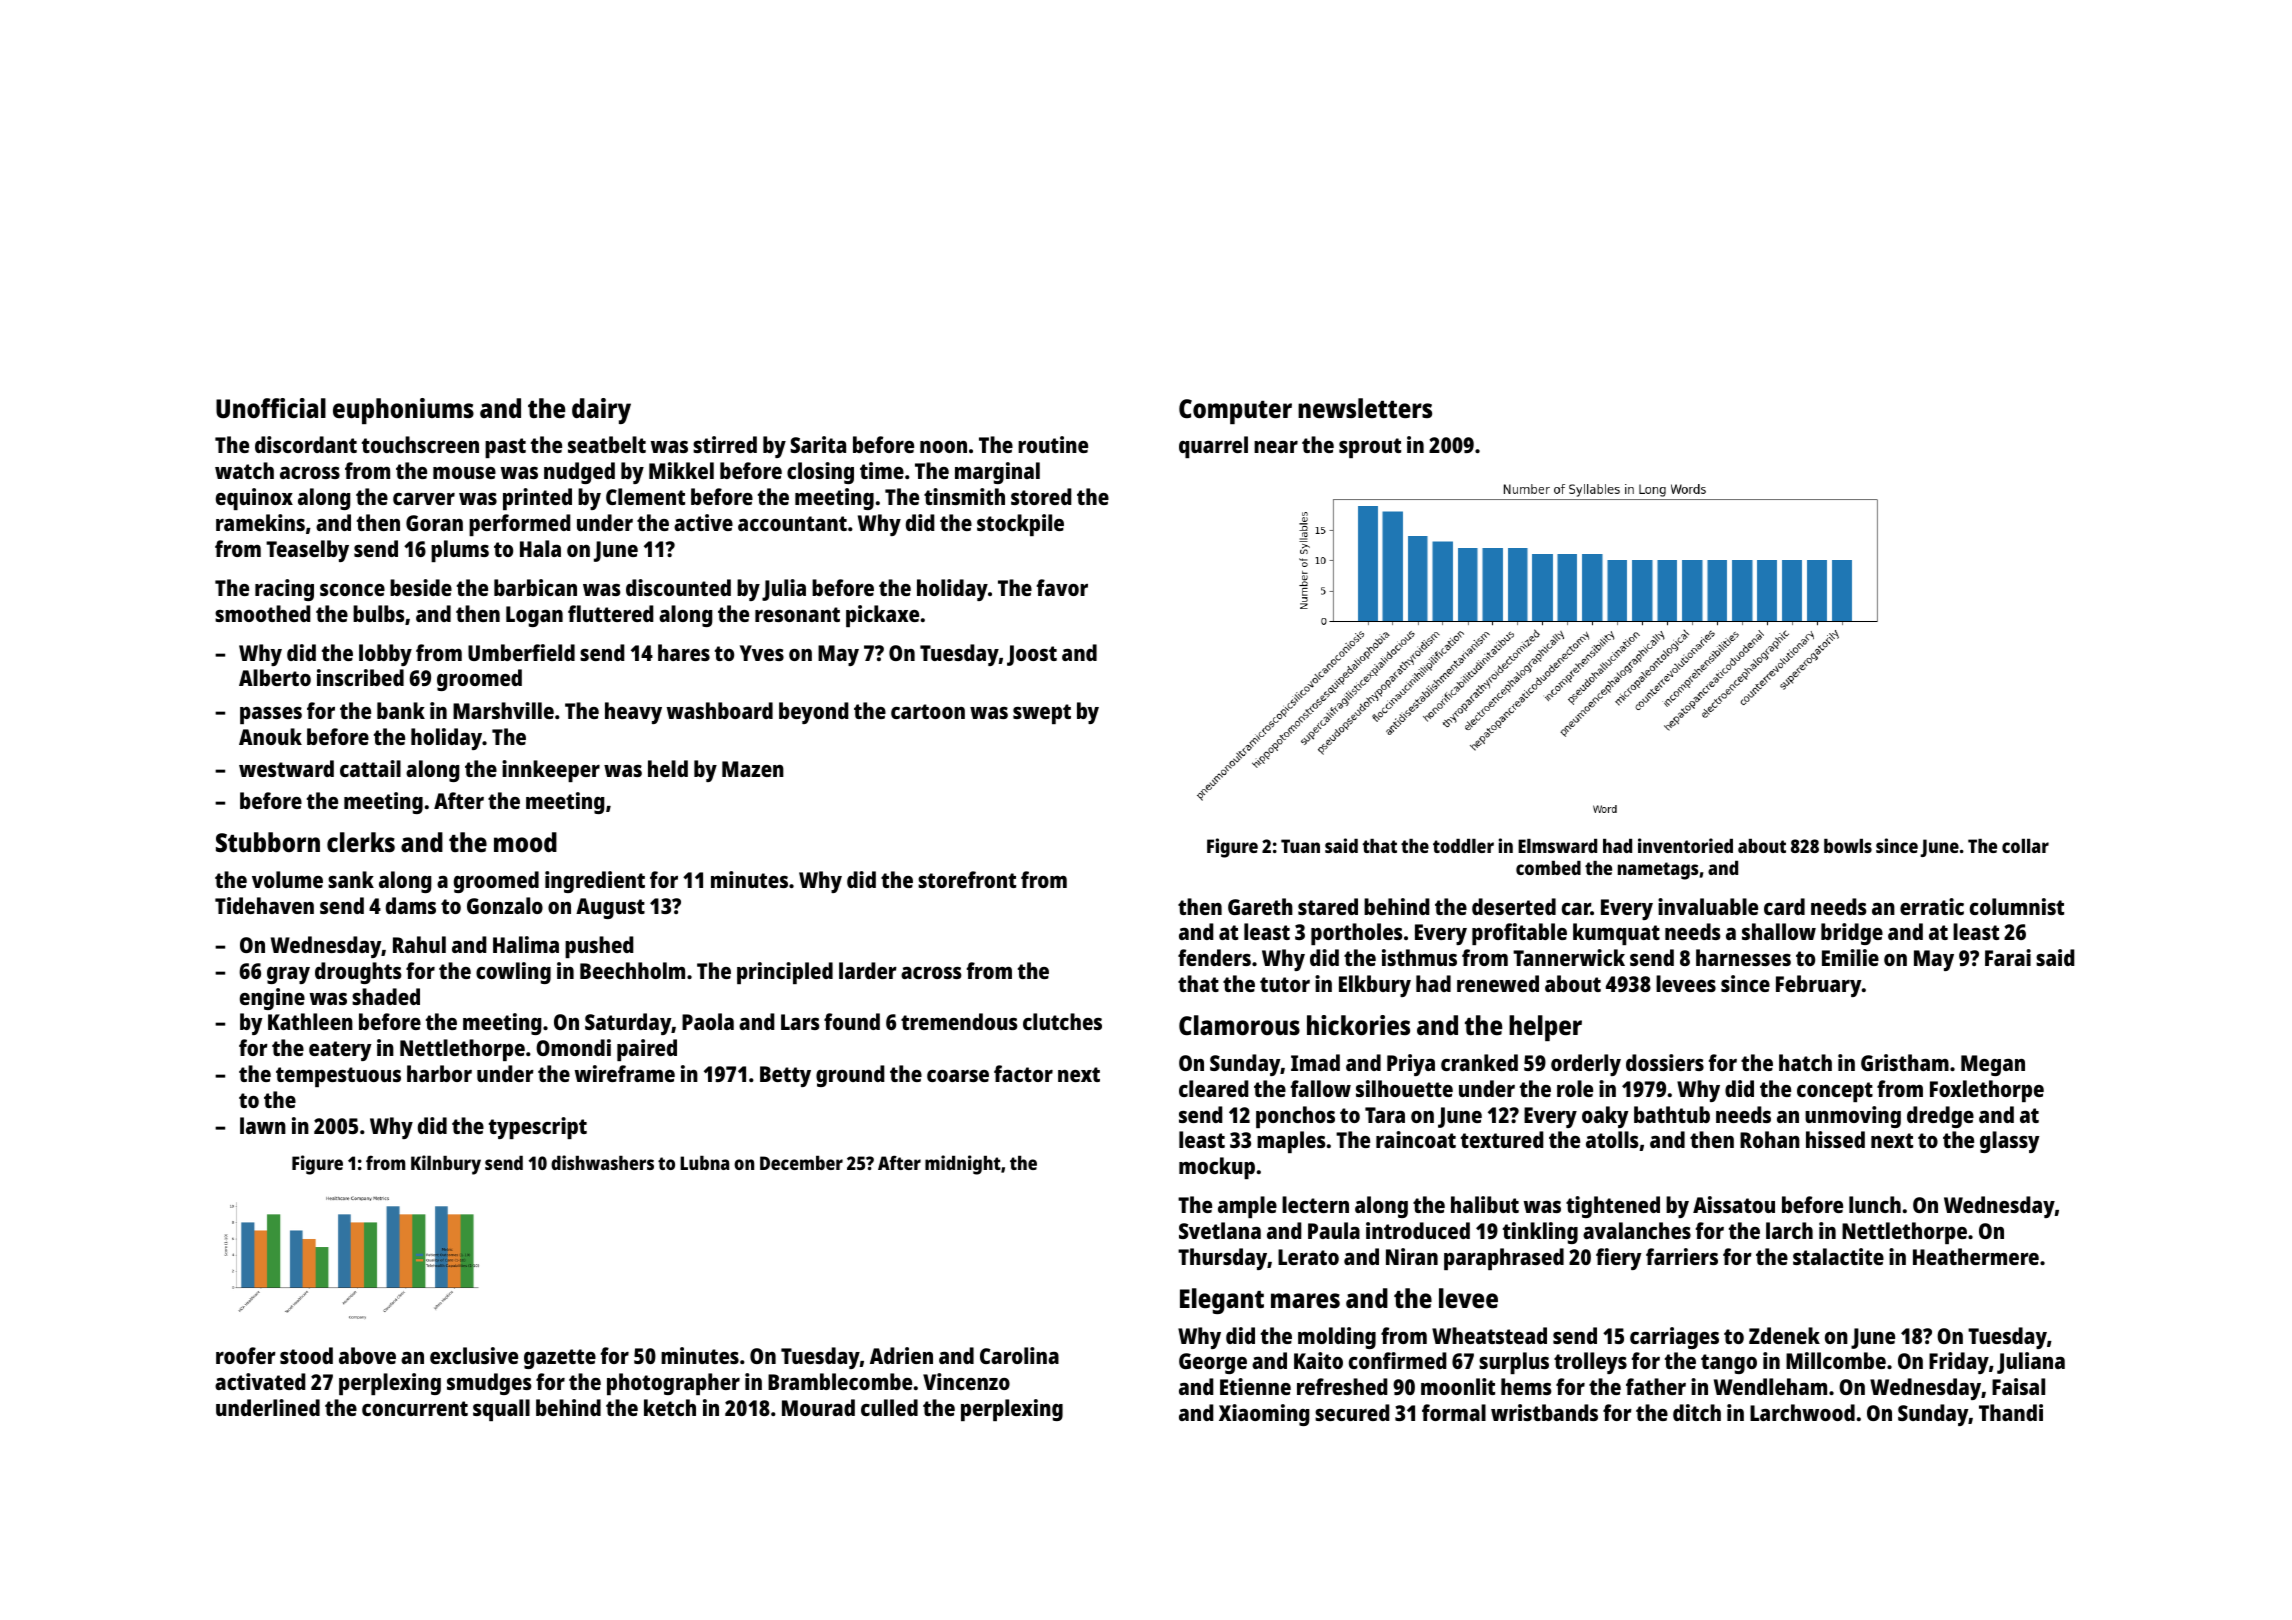 This page has width=2292, height=1620. I want to click on bowls, so click(1848, 846).
